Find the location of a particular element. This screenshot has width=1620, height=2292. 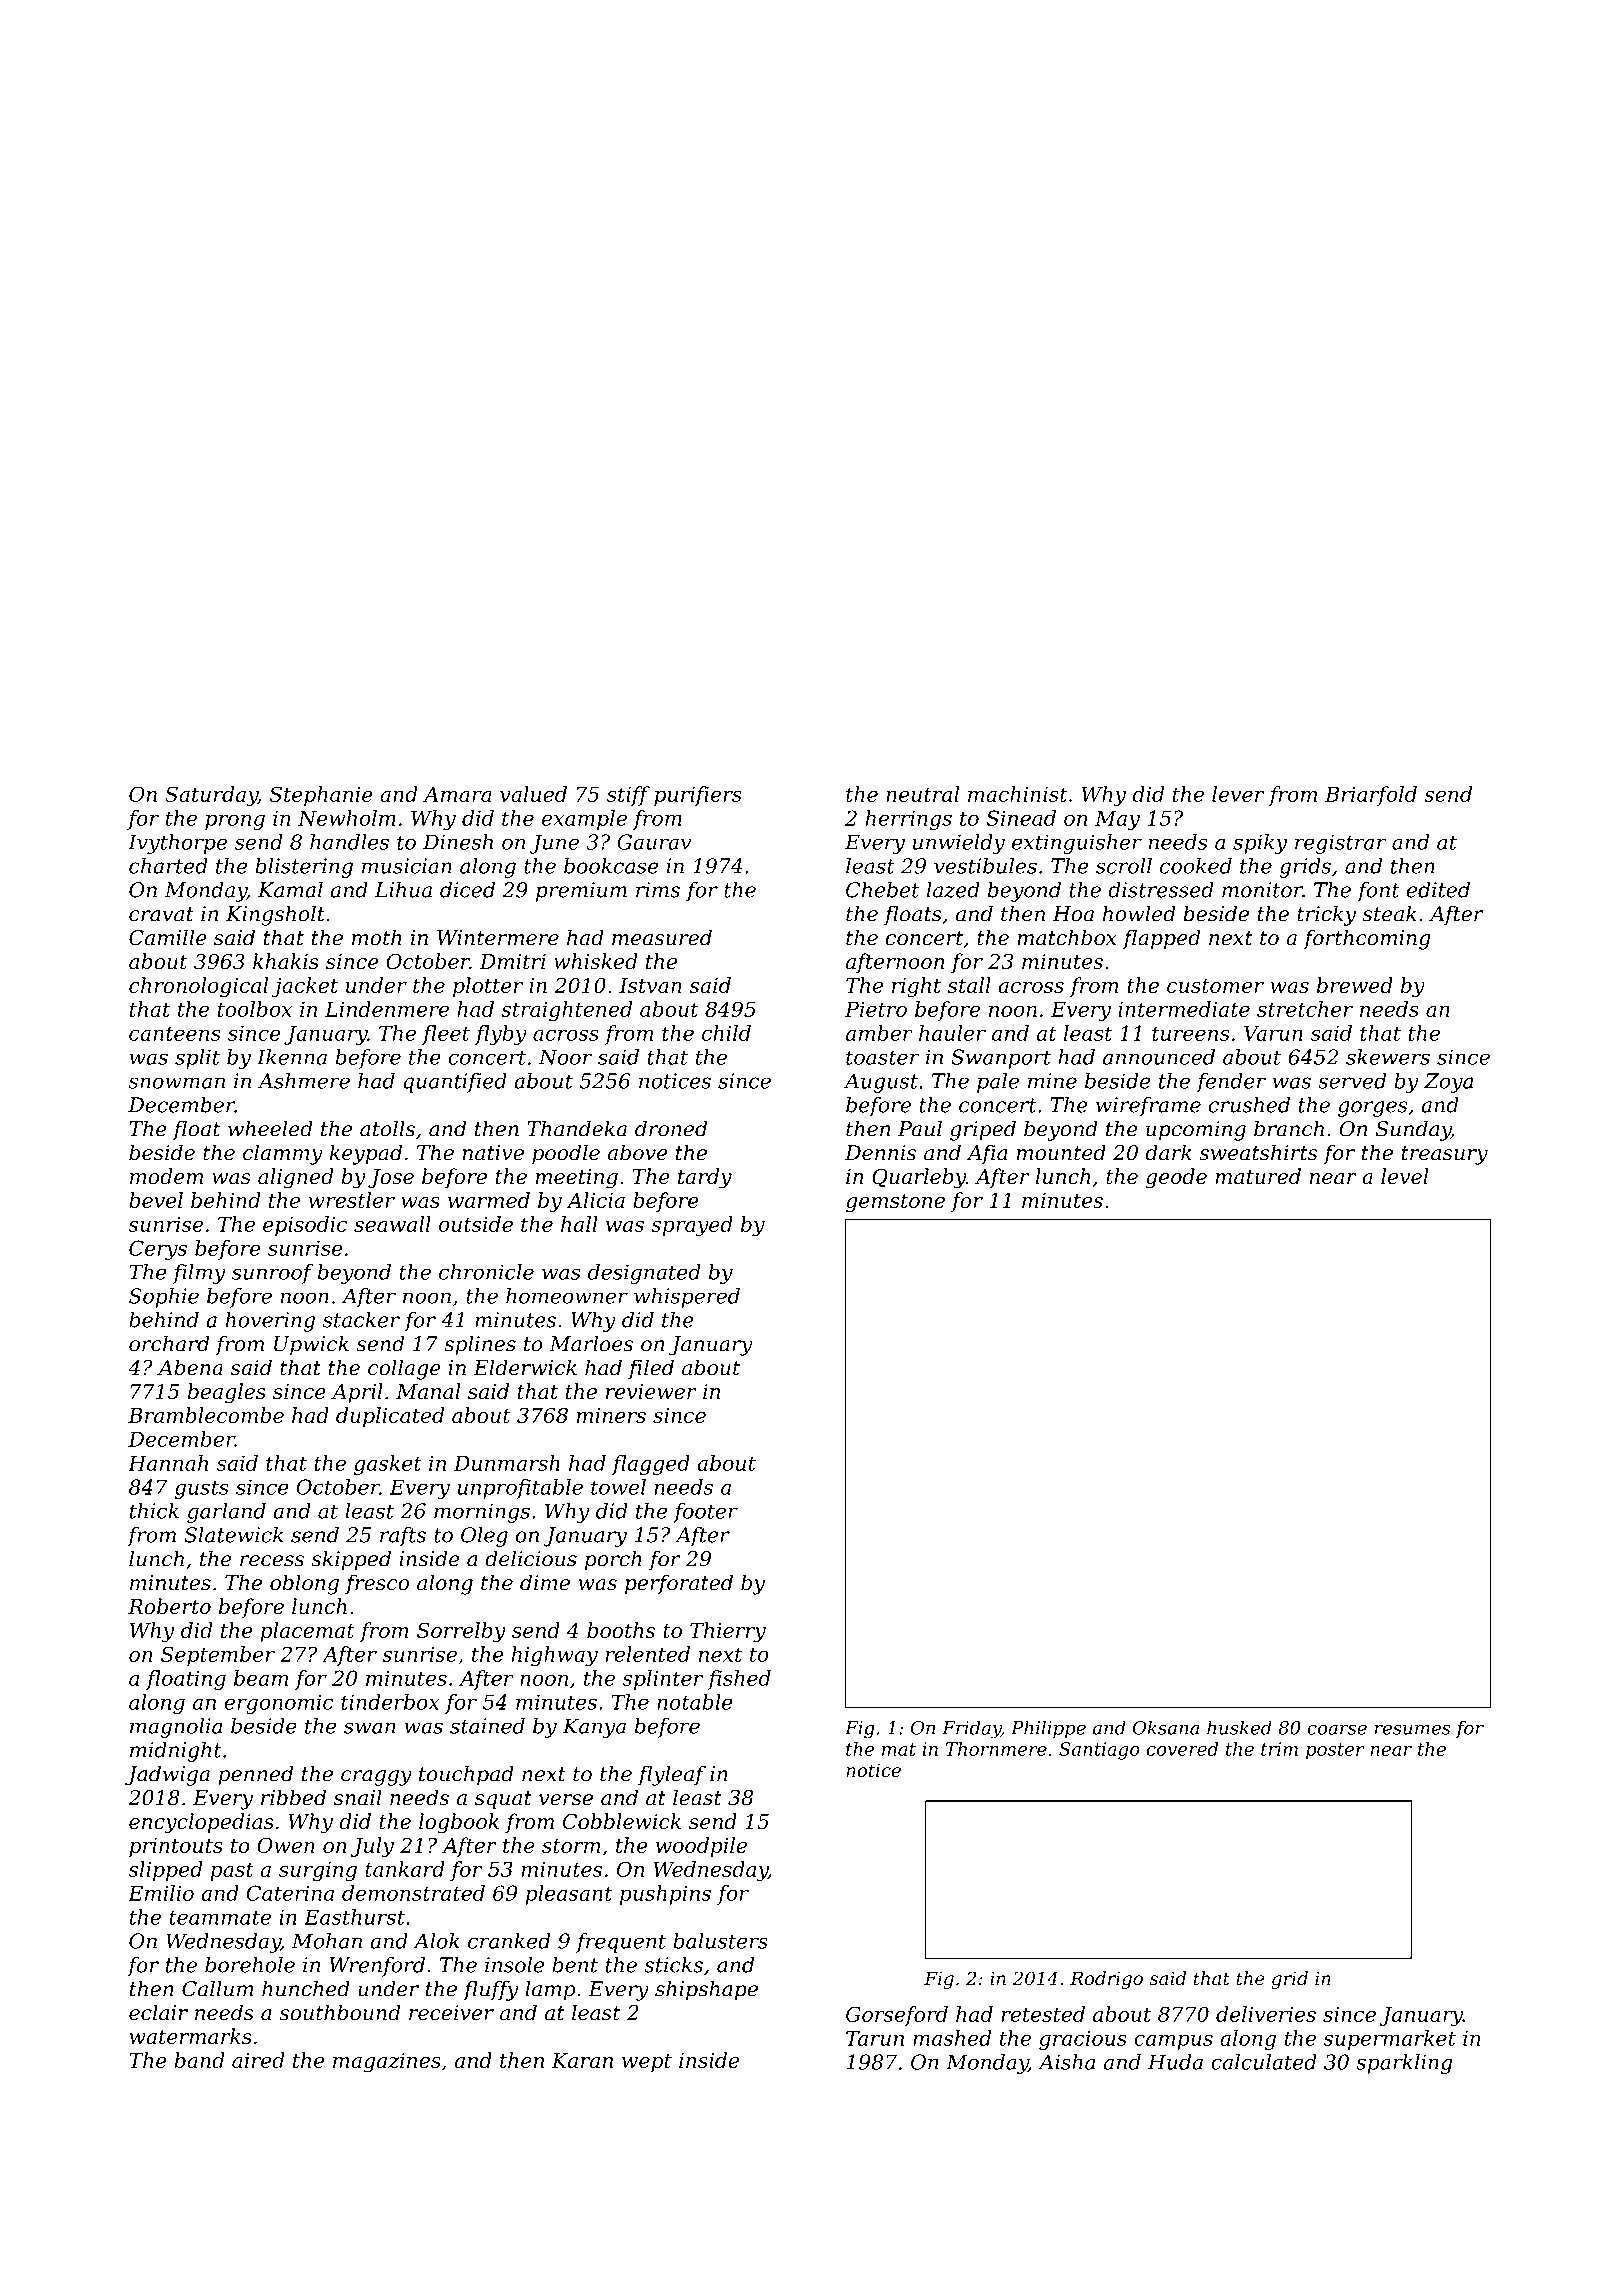

Gorseford is located at coordinates (897, 2016).
